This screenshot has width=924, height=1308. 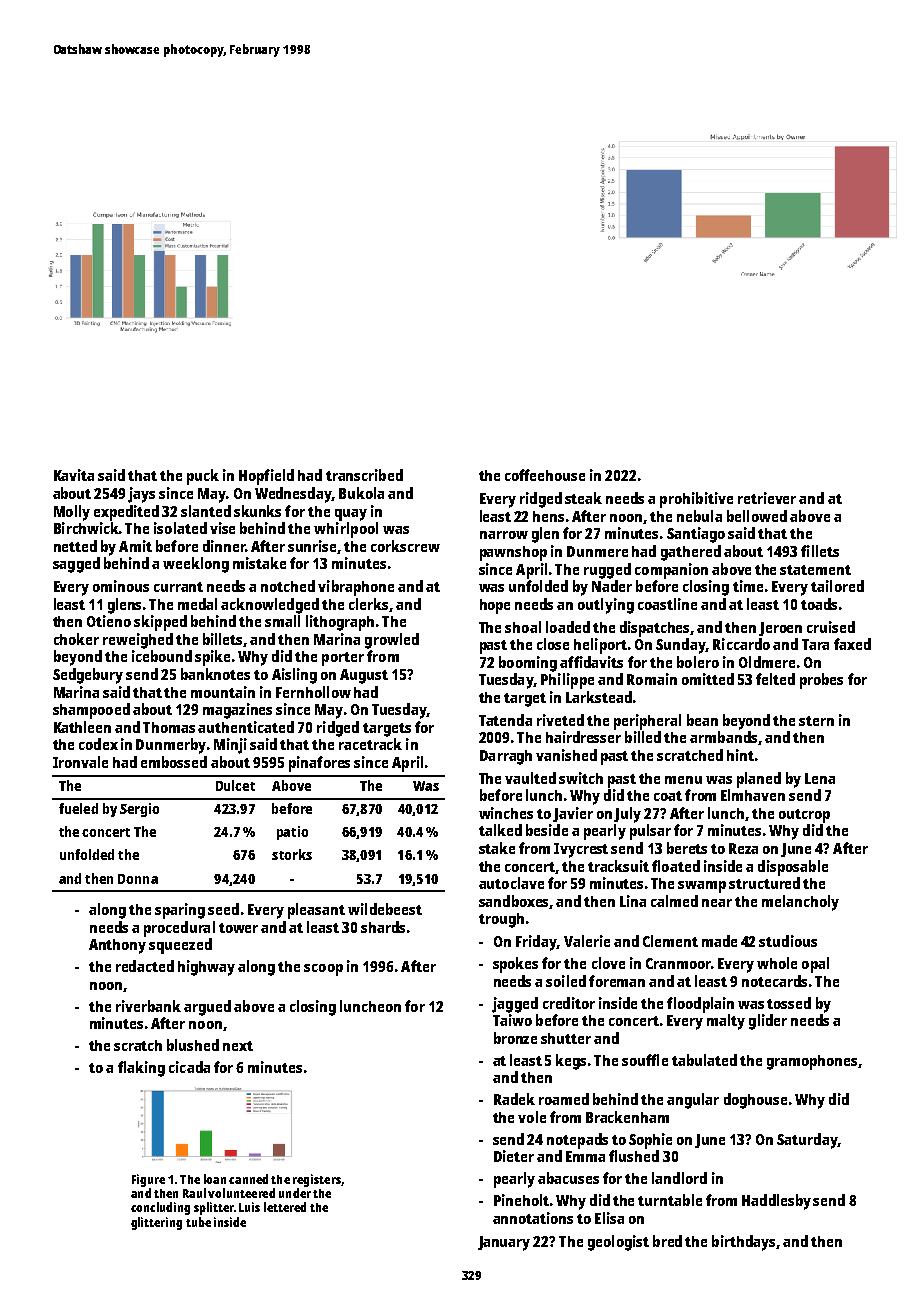 I want to click on loan, so click(x=215, y=1179).
